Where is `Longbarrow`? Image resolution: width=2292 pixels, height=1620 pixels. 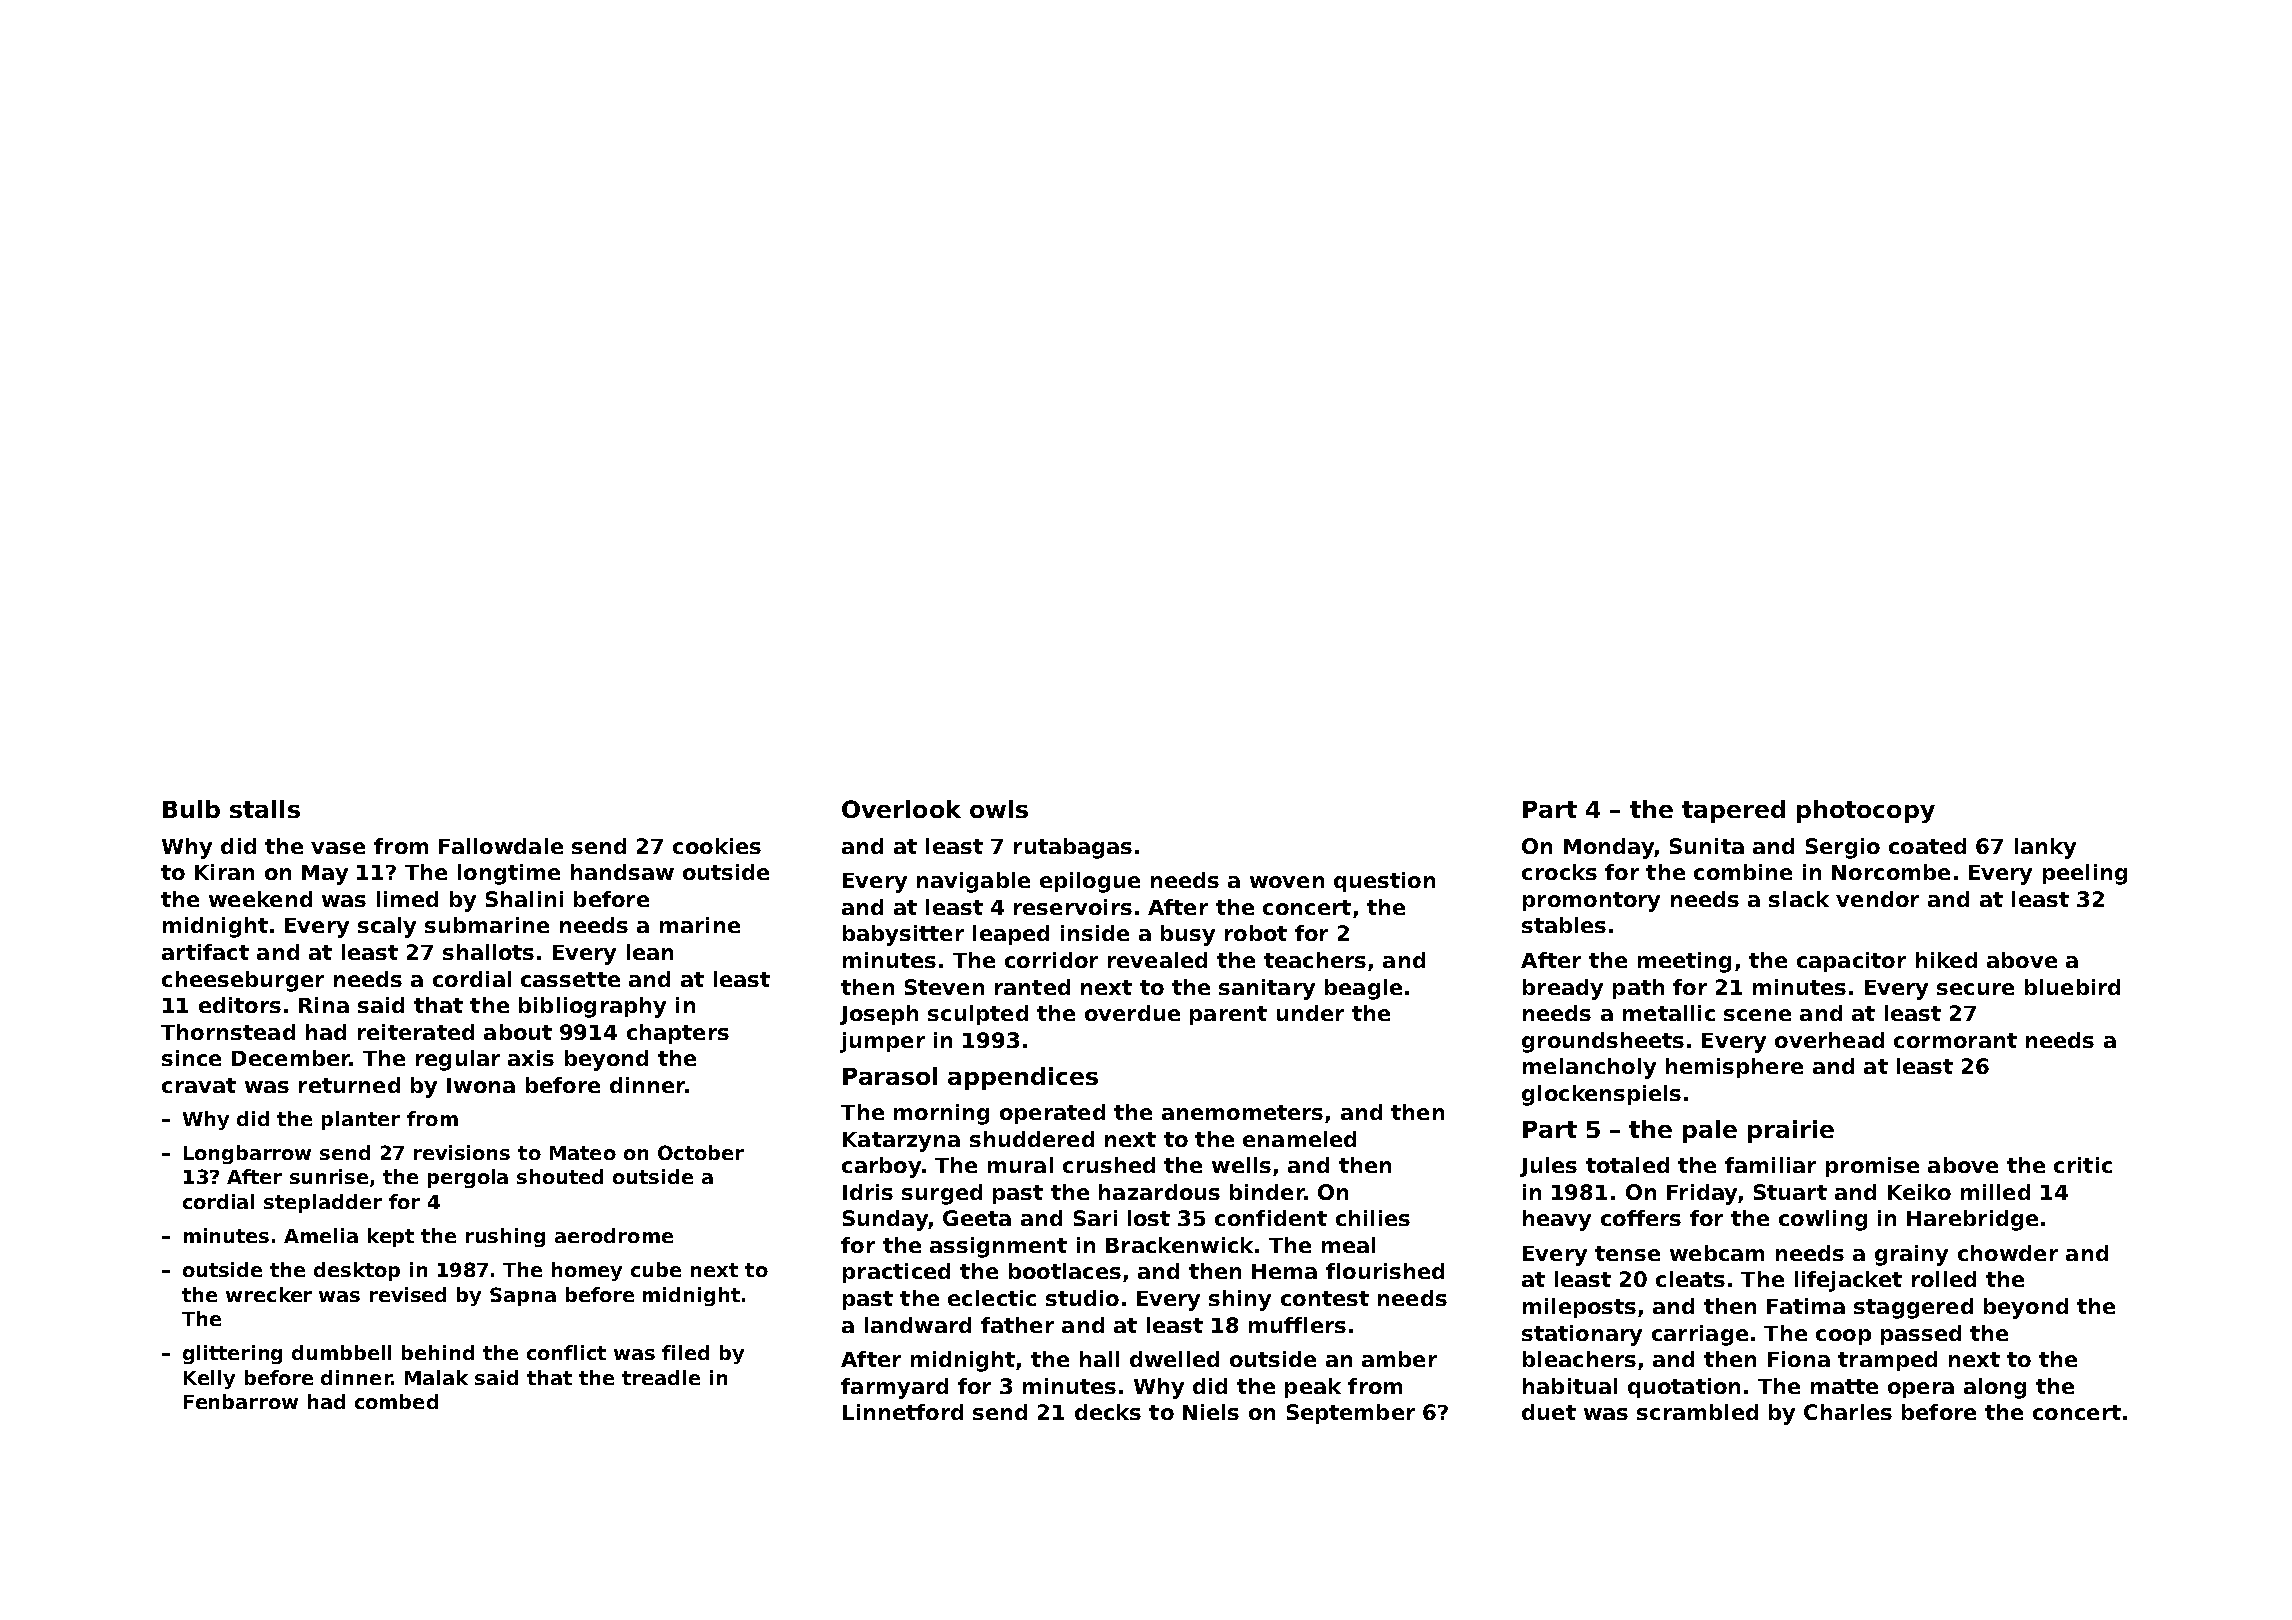 Longbarrow is located at coordinates (247, 1154).
